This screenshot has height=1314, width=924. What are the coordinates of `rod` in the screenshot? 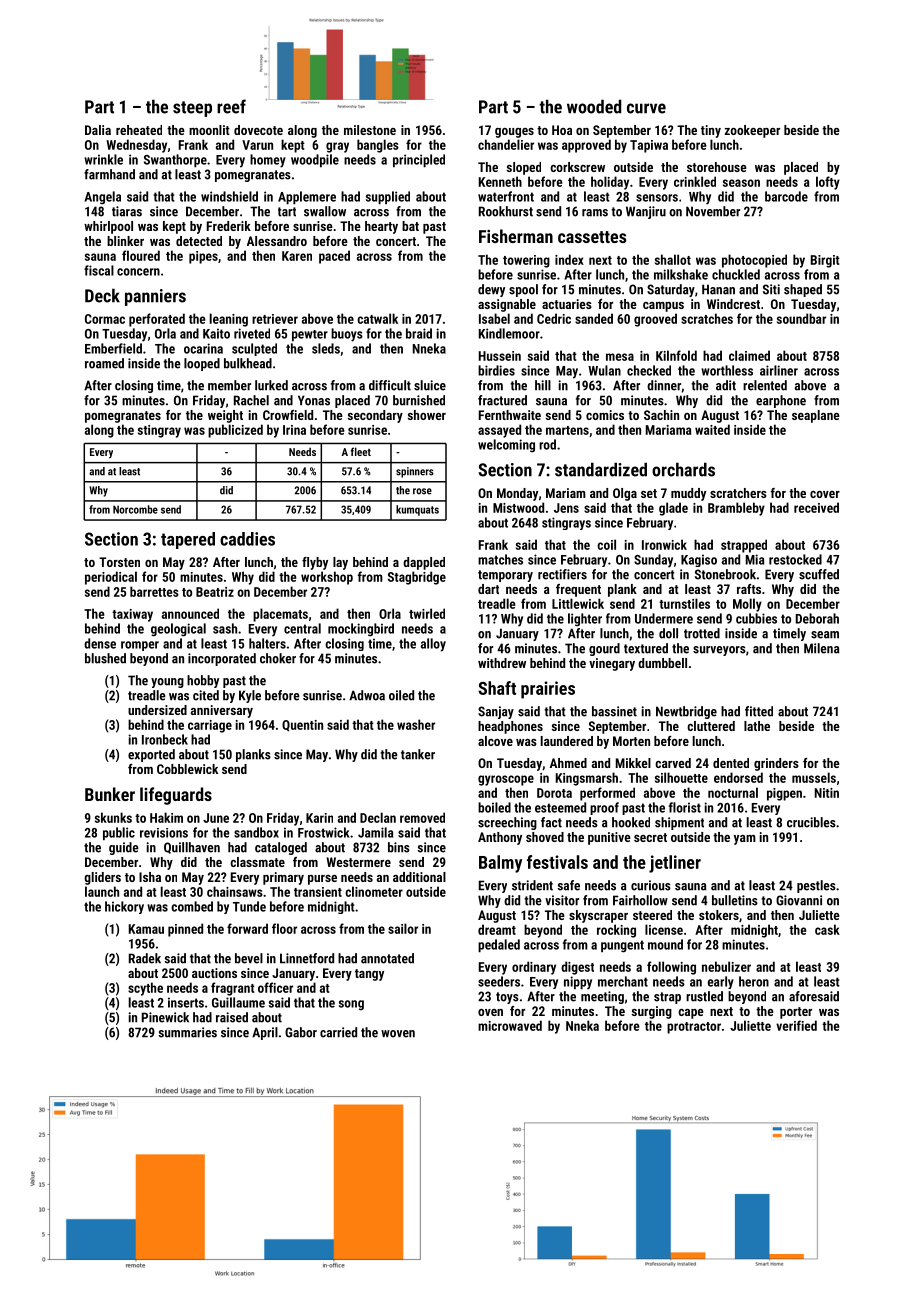 It's located at (547, 444).
